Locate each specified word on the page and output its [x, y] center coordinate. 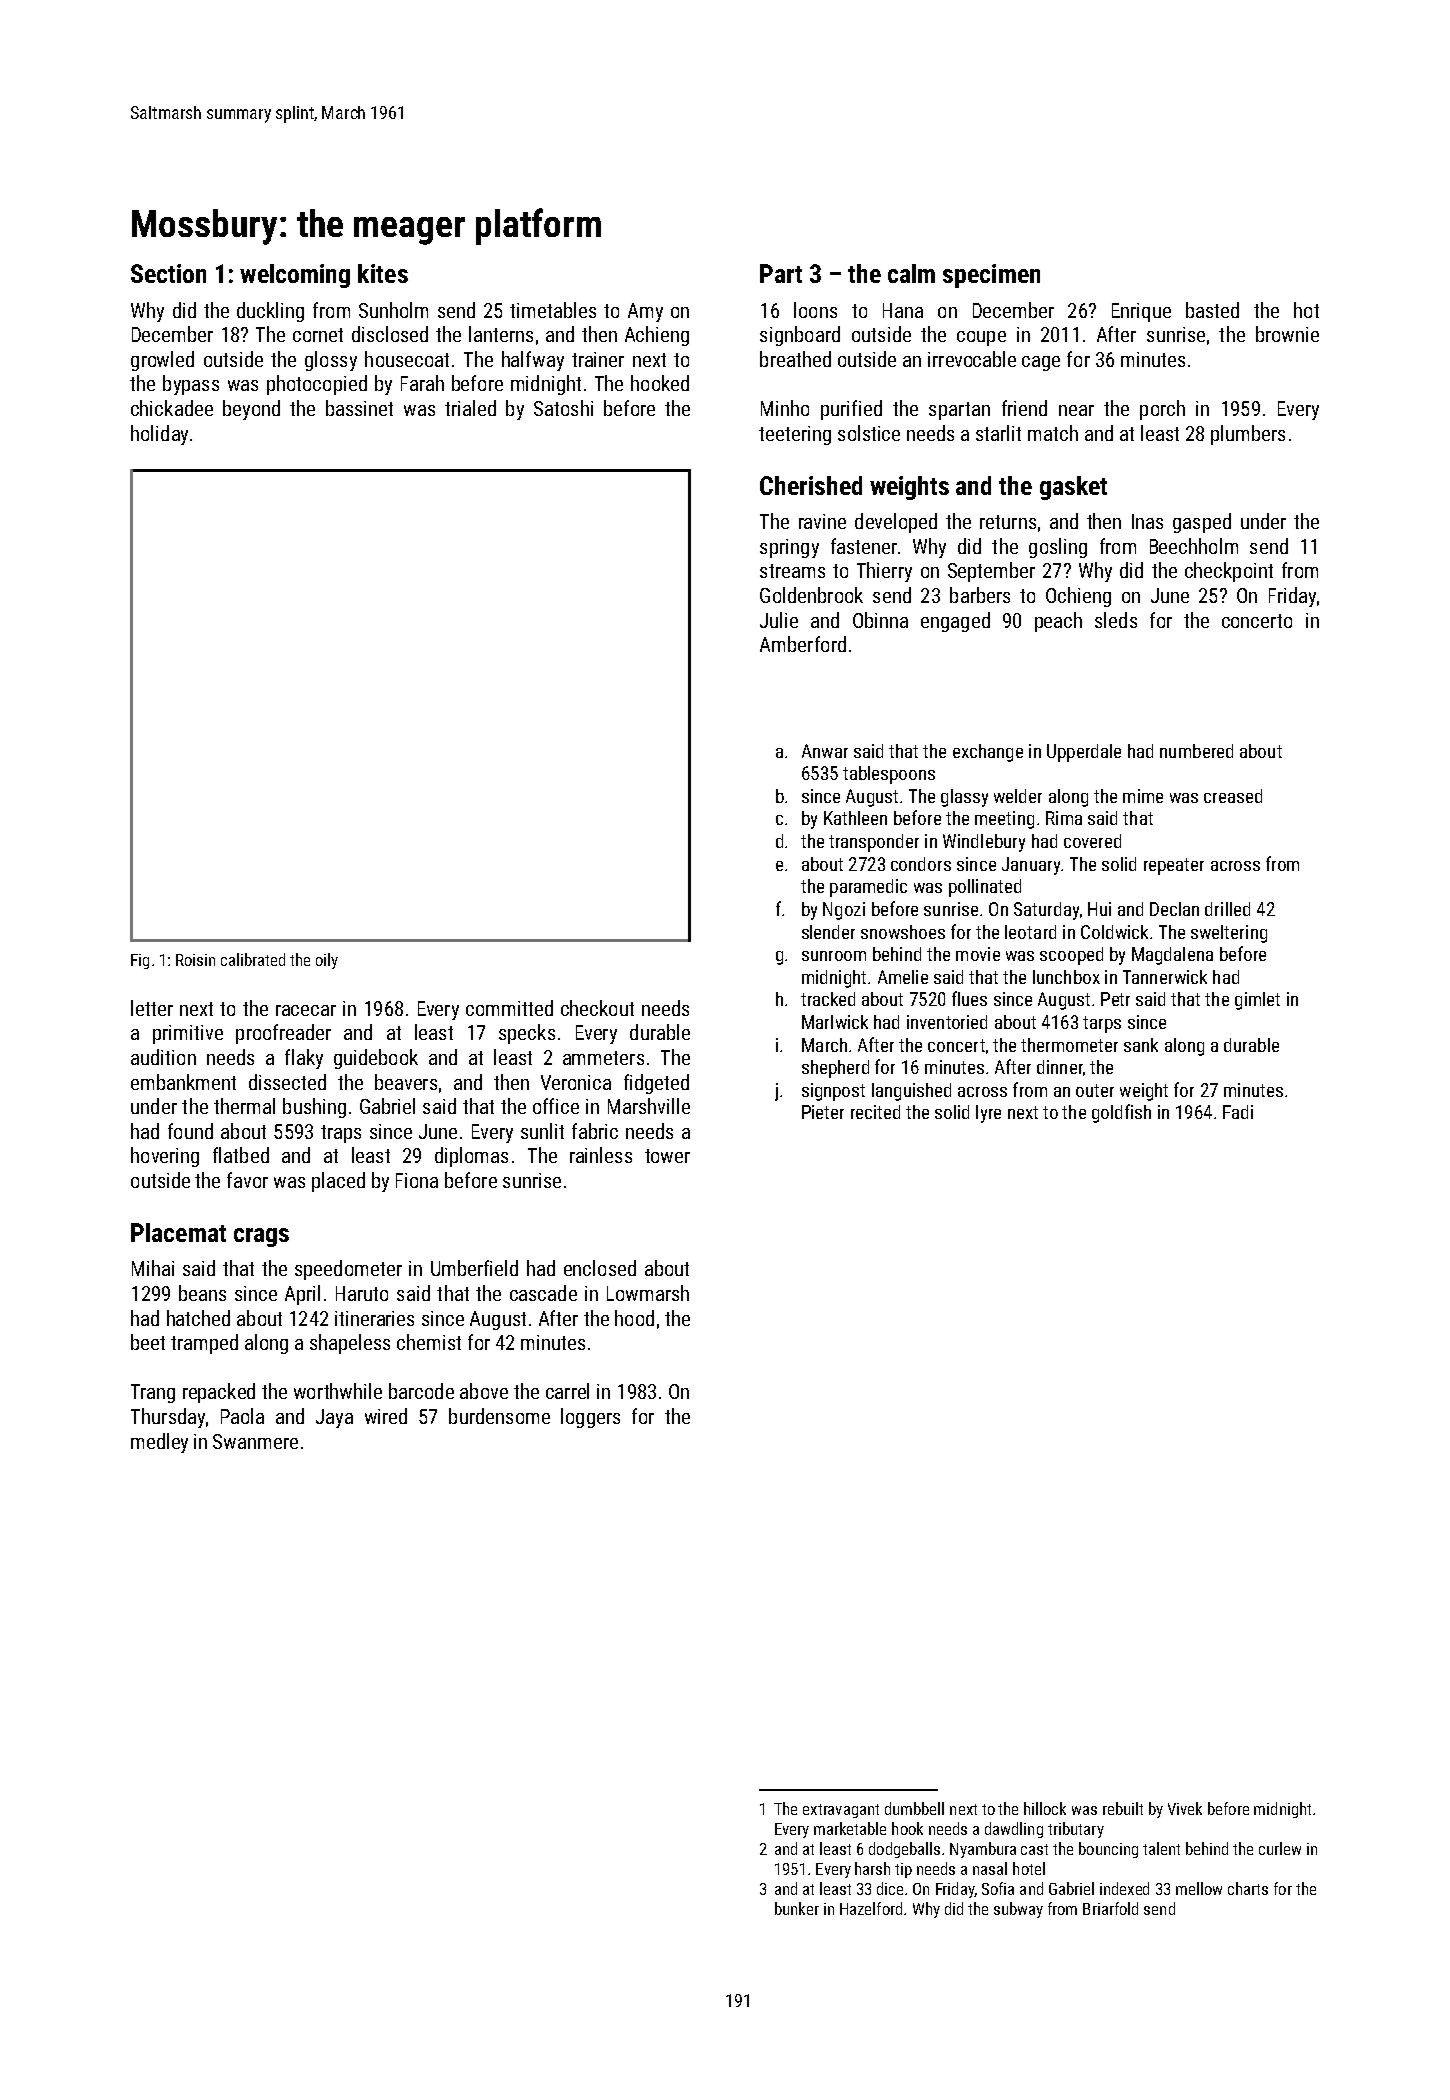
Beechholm [1194, 546]
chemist [429, 1342]
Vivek [1185, 1808]
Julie [779, 620]
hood [634, 1318]
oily [327, 961]
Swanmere [255, 1441]
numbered [1196, 751]
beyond [251, 410]
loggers [590, 1418]
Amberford [803, 644]
